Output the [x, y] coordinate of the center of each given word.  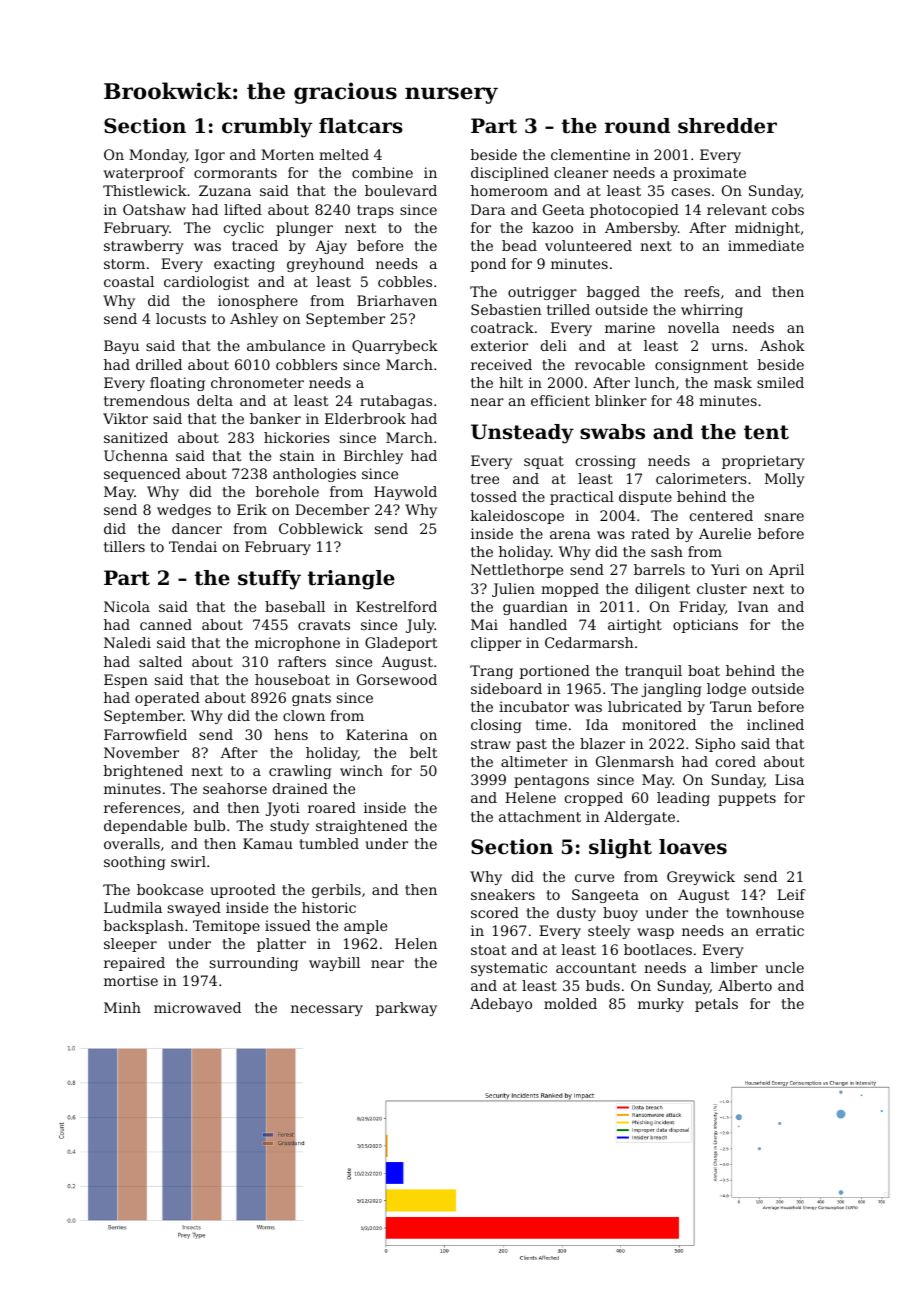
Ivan [753, 606]
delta [215, 400]
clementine [590, 154]
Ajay [331, 247]
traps [375, 211]
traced [255, 245]
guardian [535, 608]
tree [485, 479]
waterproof [144, 174]
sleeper [130, 945]
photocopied [634, 211]
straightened [362, 827]
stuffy [269, 580]
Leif [791, 894]
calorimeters [701, 478]
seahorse [235, 788]
